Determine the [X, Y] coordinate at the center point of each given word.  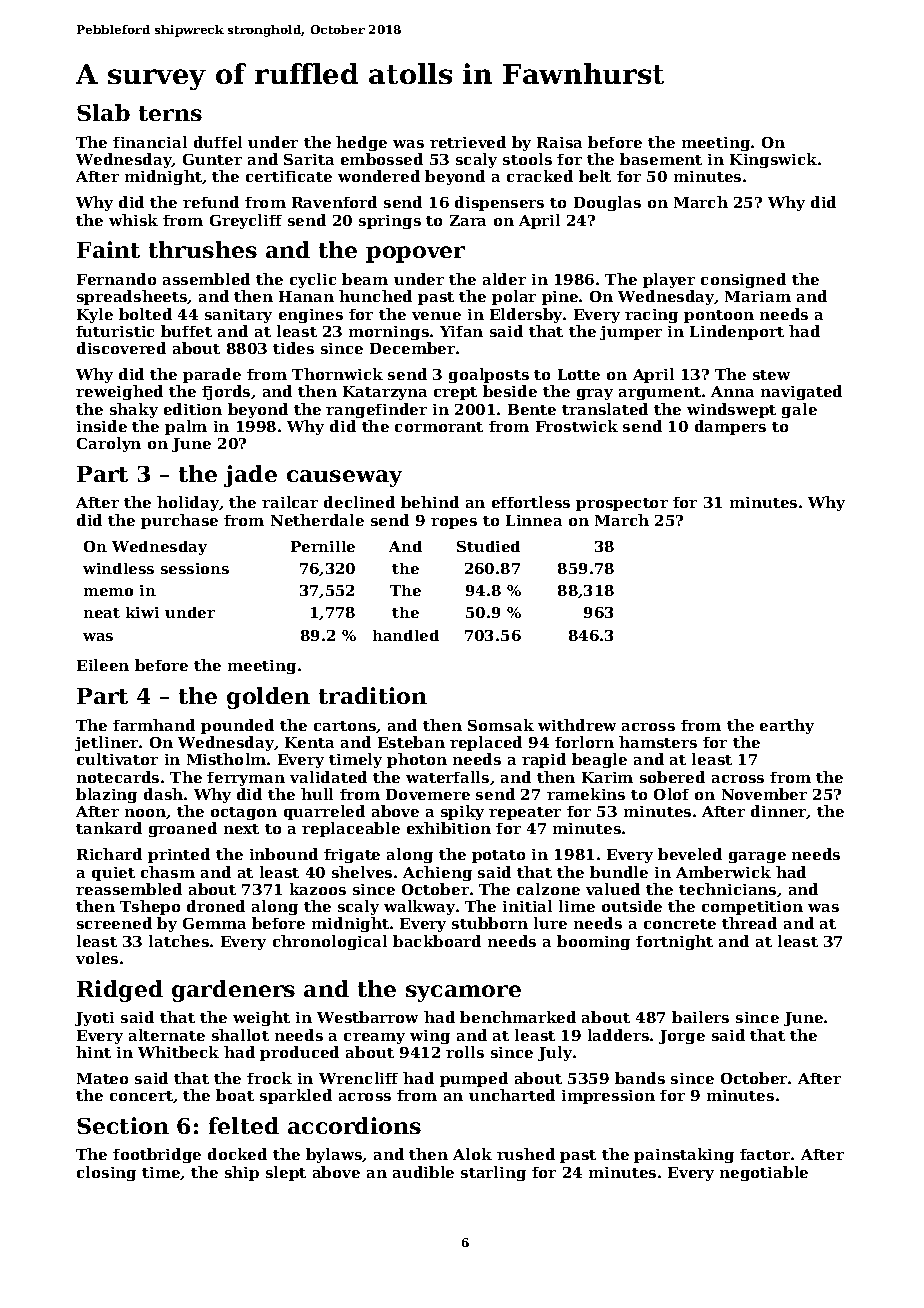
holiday [188, 503]
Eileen [103, 665]
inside [102, 426]
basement [661, 159]
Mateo [102, 1078]
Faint [108, 249]
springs [390, 222]
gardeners [233, 991]
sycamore [463, 993]
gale [799, 410]
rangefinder [376, 410]
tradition [373, 695]
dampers [730, 427]
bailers [700, 1017]
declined [359, 502]
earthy [787, 726]
